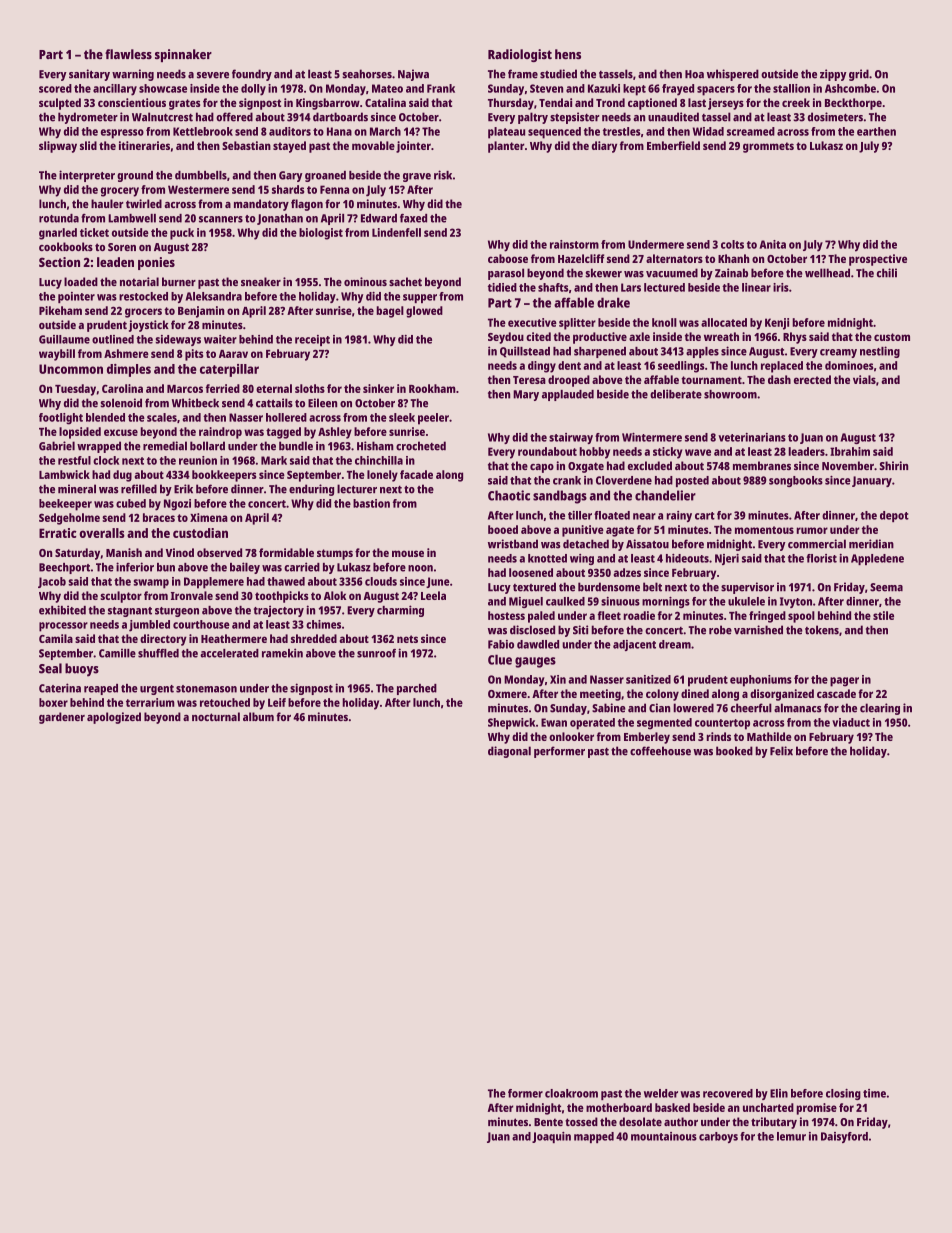  What do you see at coordinates (880, 709) in the page?
I see `clearing` at bounding box center [880, 709].
